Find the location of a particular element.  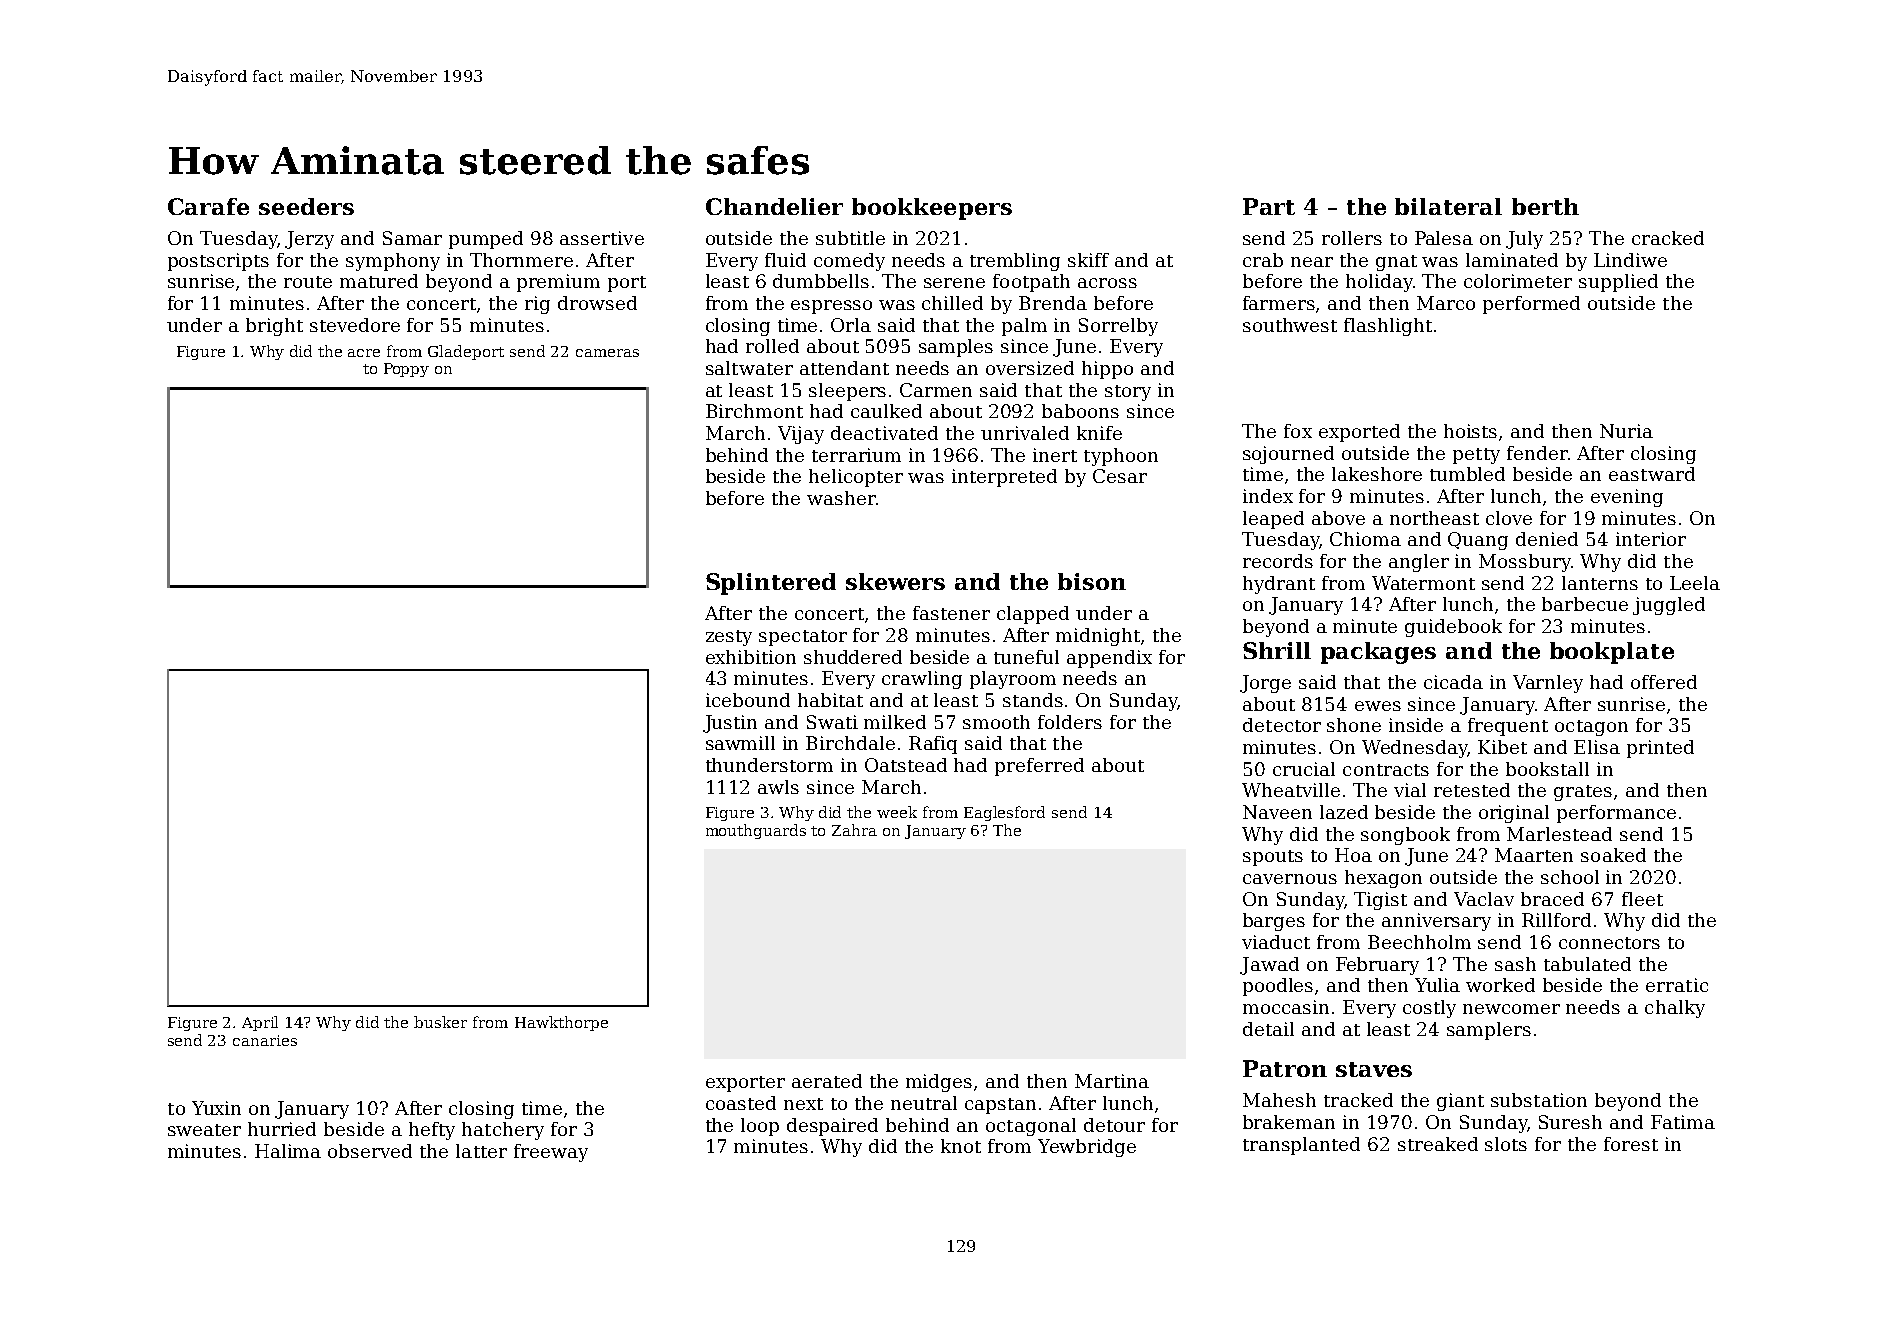

exhibition is located at coordinates (751, 657).
